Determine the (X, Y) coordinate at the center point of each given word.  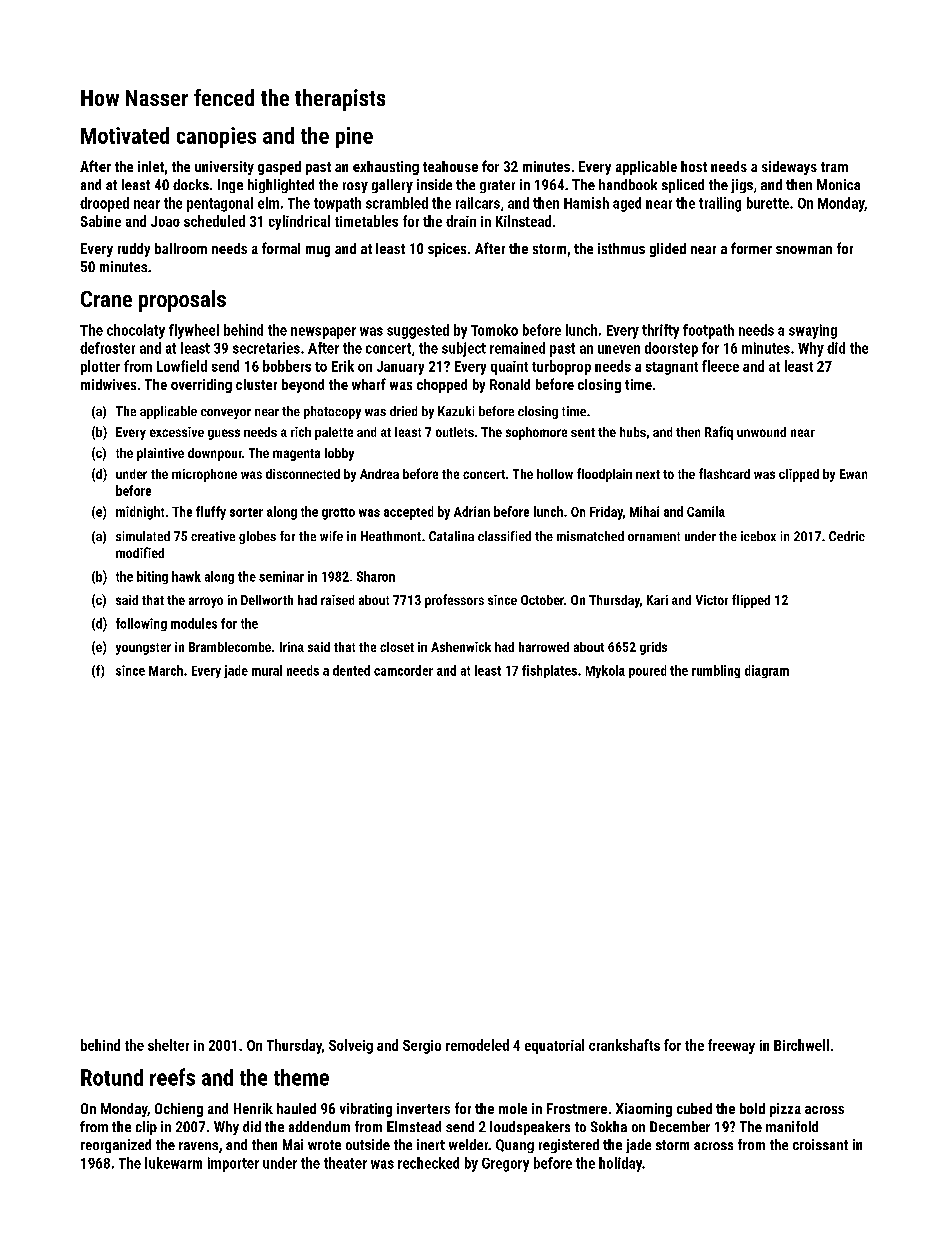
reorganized (116, 1146)
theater (345, 1163)
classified (504, 536)
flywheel (194, 331)
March (166, 670)
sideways (789, 168)
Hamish (586, 203)
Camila (706, 511)
